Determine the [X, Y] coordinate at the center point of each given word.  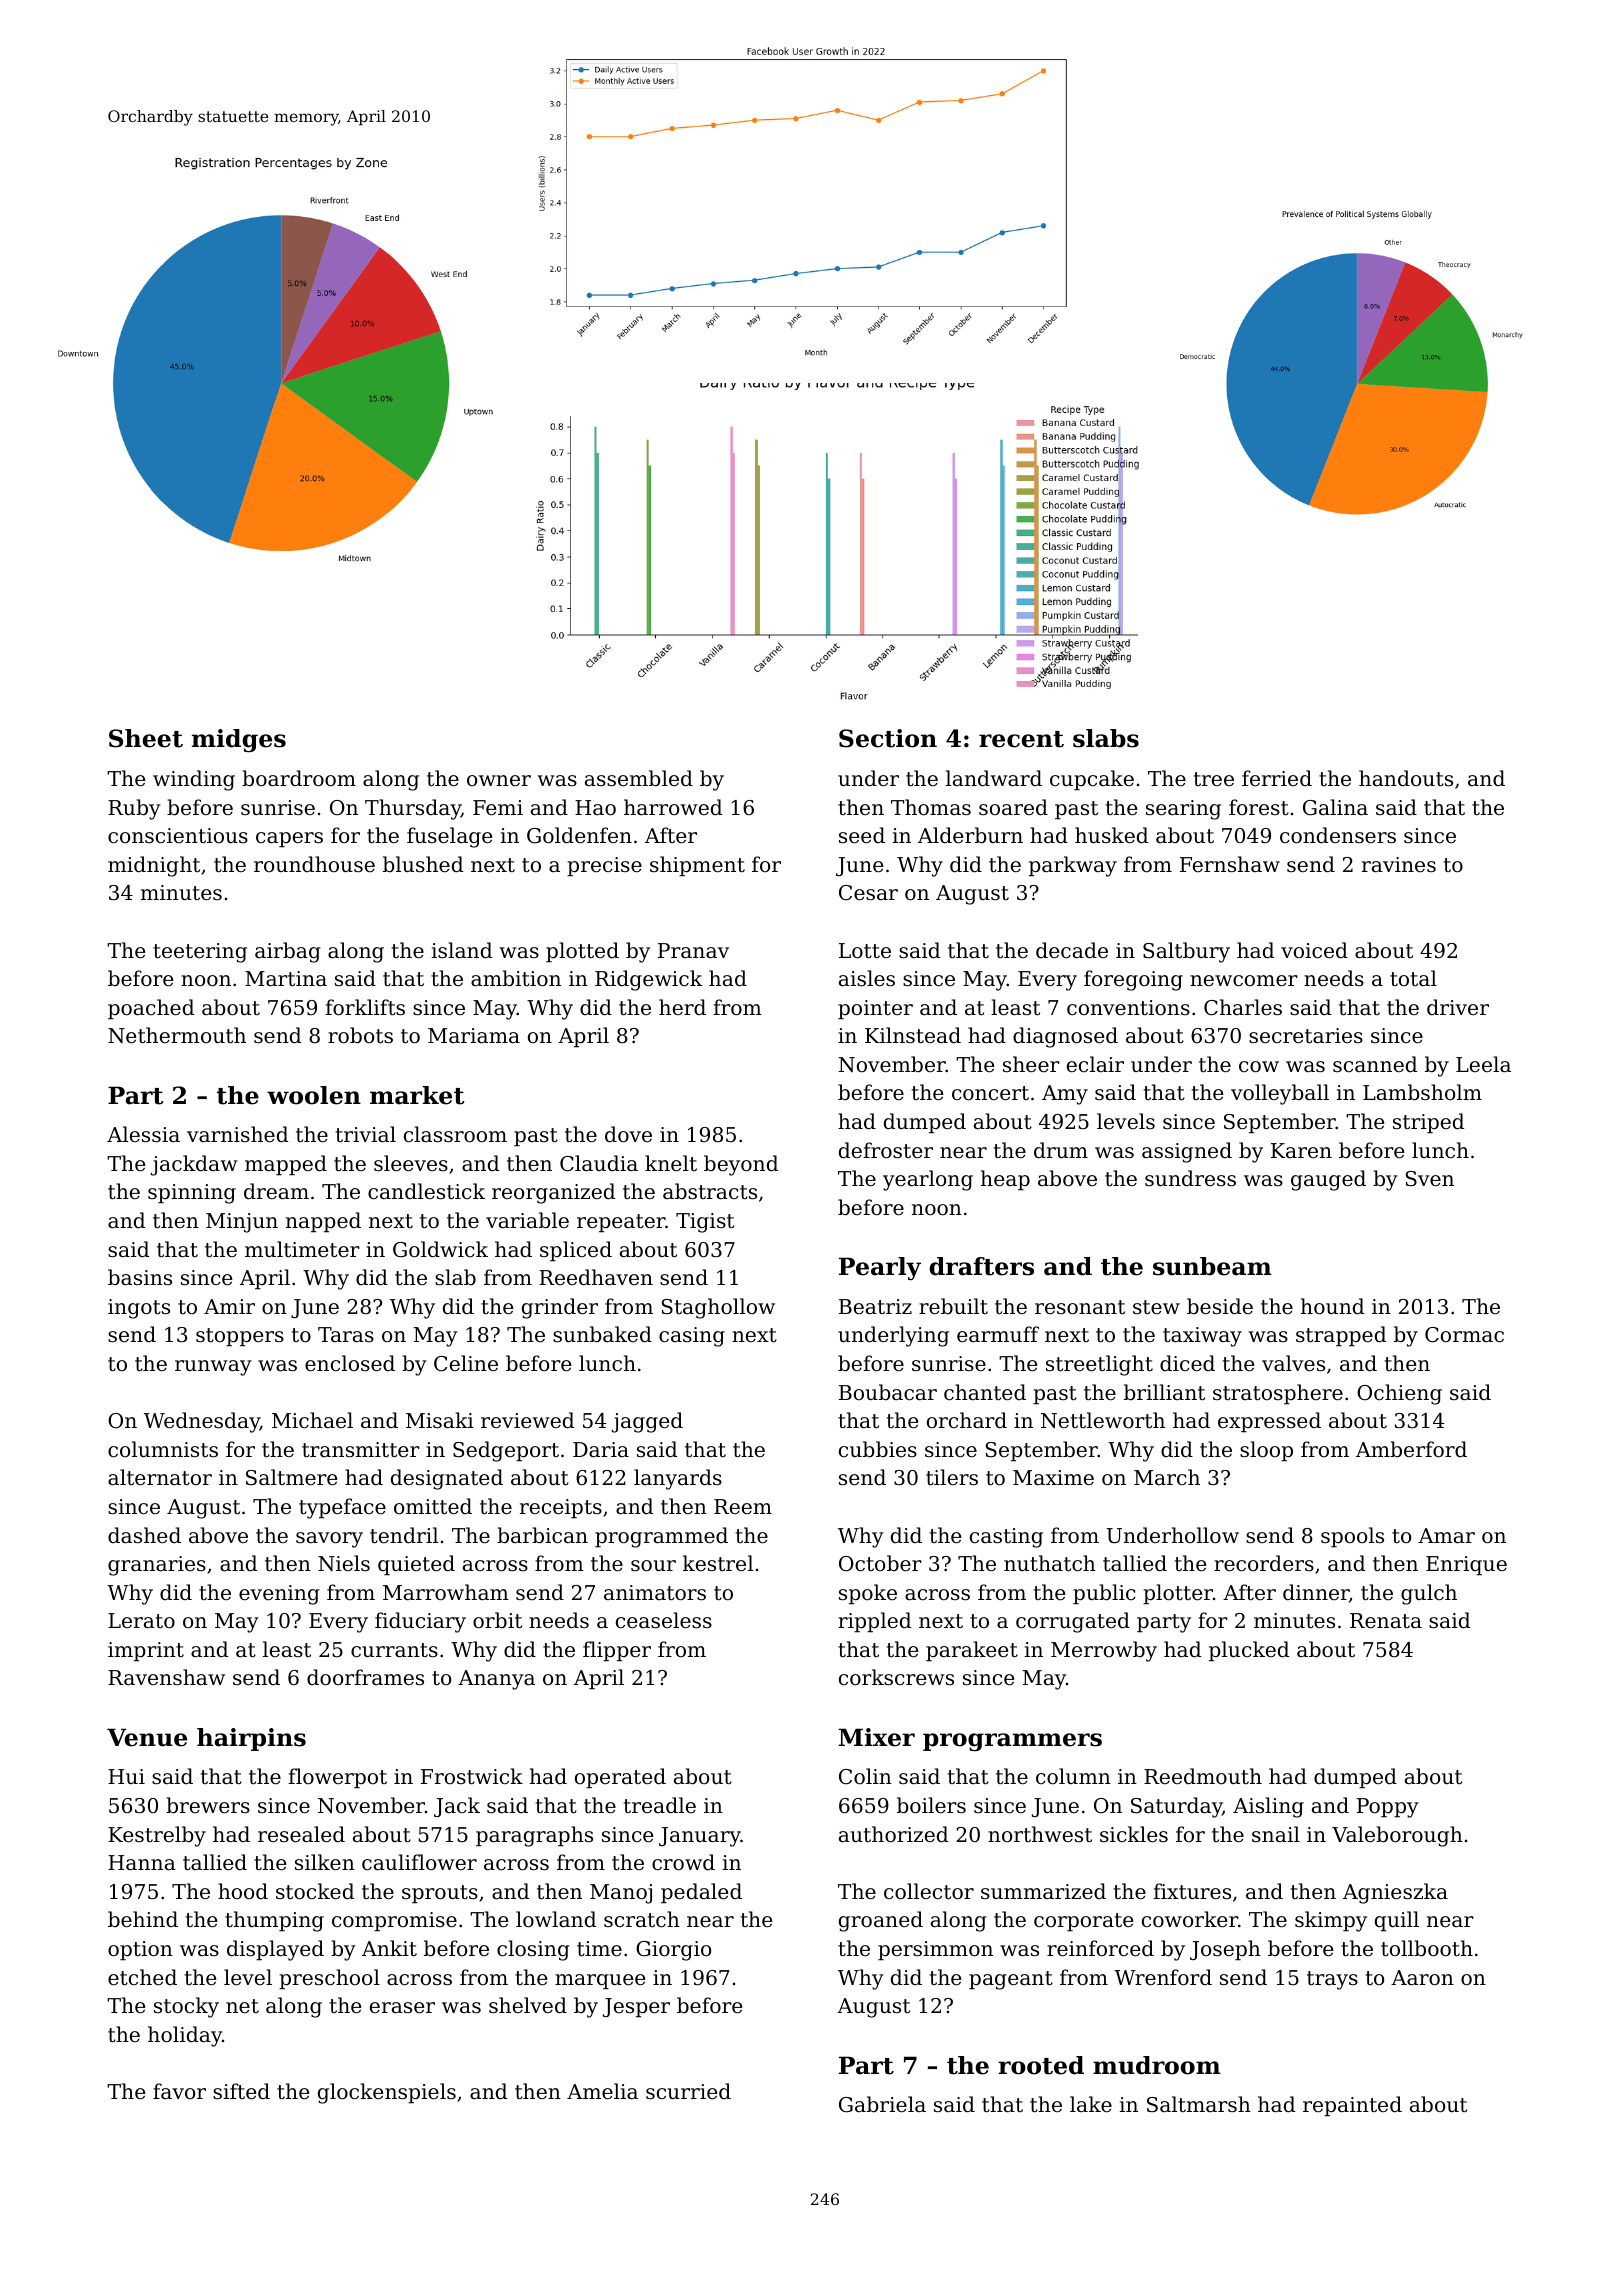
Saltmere [291, 1477]
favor [179, 2091]
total [1413, 978]
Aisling [1268, 1807]
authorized [893, 1834]
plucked [1249, 1651]
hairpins [251, 1739]
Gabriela [882, 2104]
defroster [886, 1150]
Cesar [868, 893]
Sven [1430, 1179]
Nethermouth [177, 1035]
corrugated [1073, 1622]
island [461, 950]
